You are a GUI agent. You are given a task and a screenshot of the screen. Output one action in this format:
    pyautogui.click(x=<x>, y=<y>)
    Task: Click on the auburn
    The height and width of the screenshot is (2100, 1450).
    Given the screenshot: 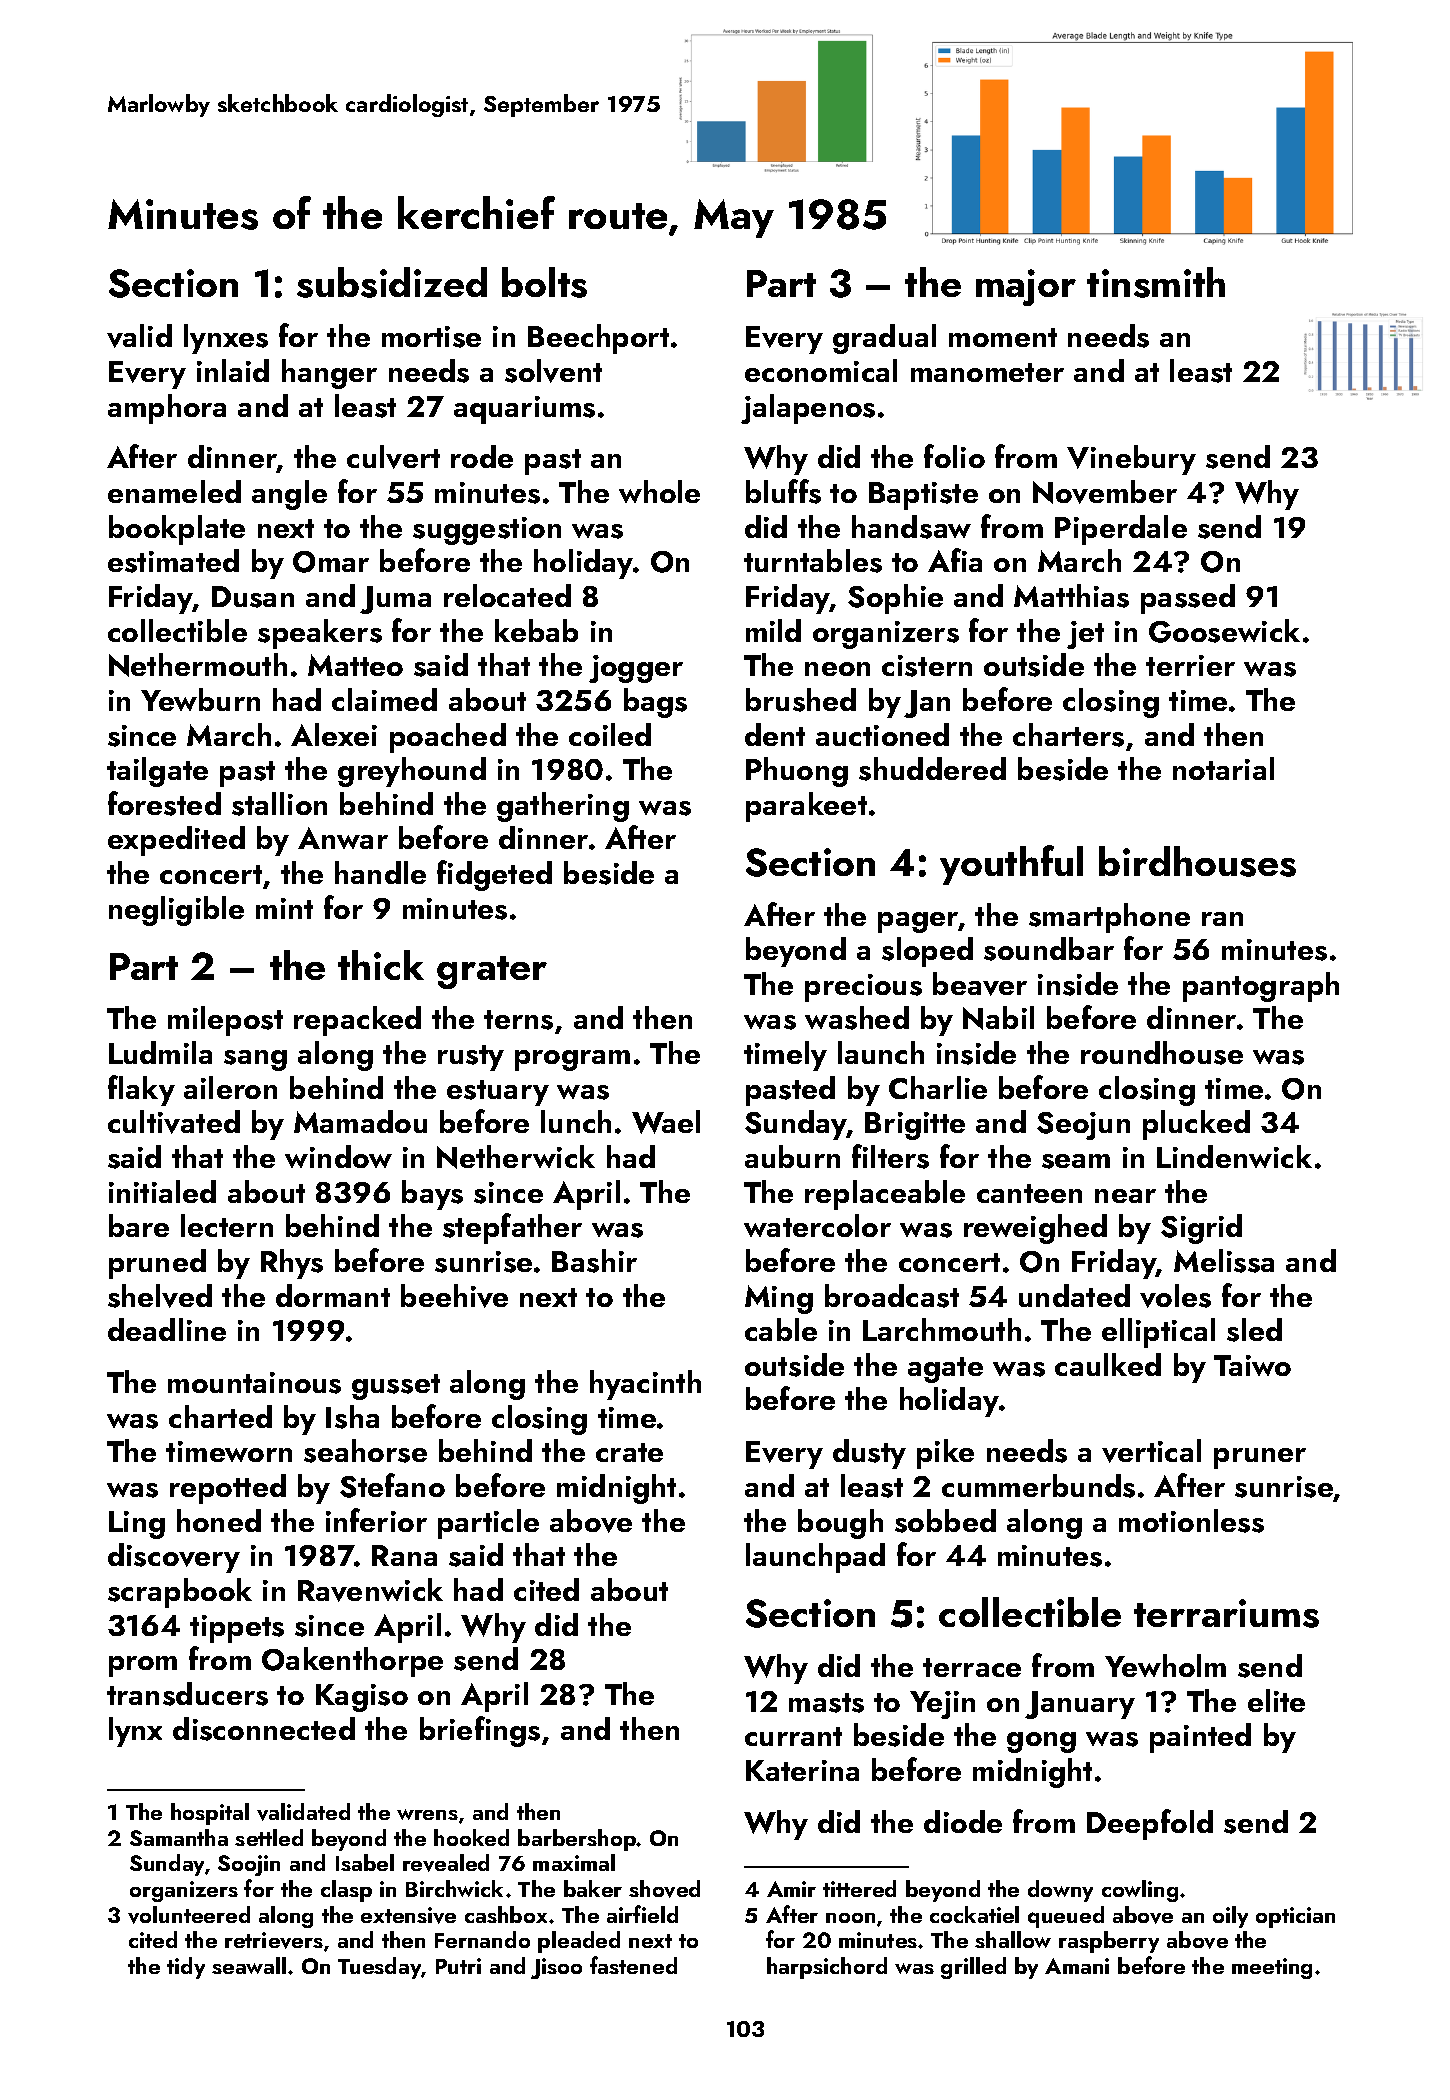 What is the action you would take?
    pyautogui.click(x=792, y=1156)
